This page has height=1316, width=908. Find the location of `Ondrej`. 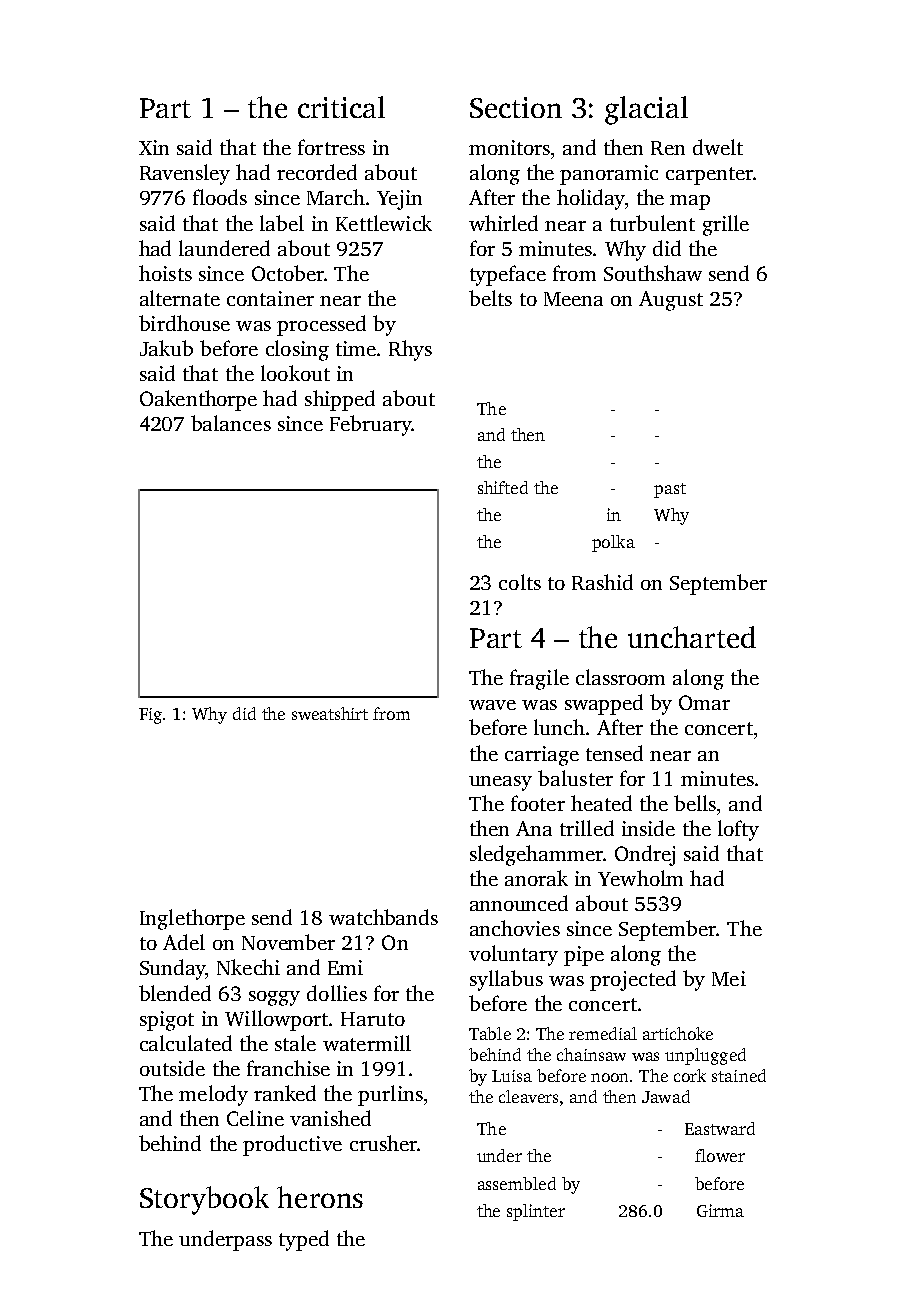

Ondrej is located at coordinates (645, 855).
